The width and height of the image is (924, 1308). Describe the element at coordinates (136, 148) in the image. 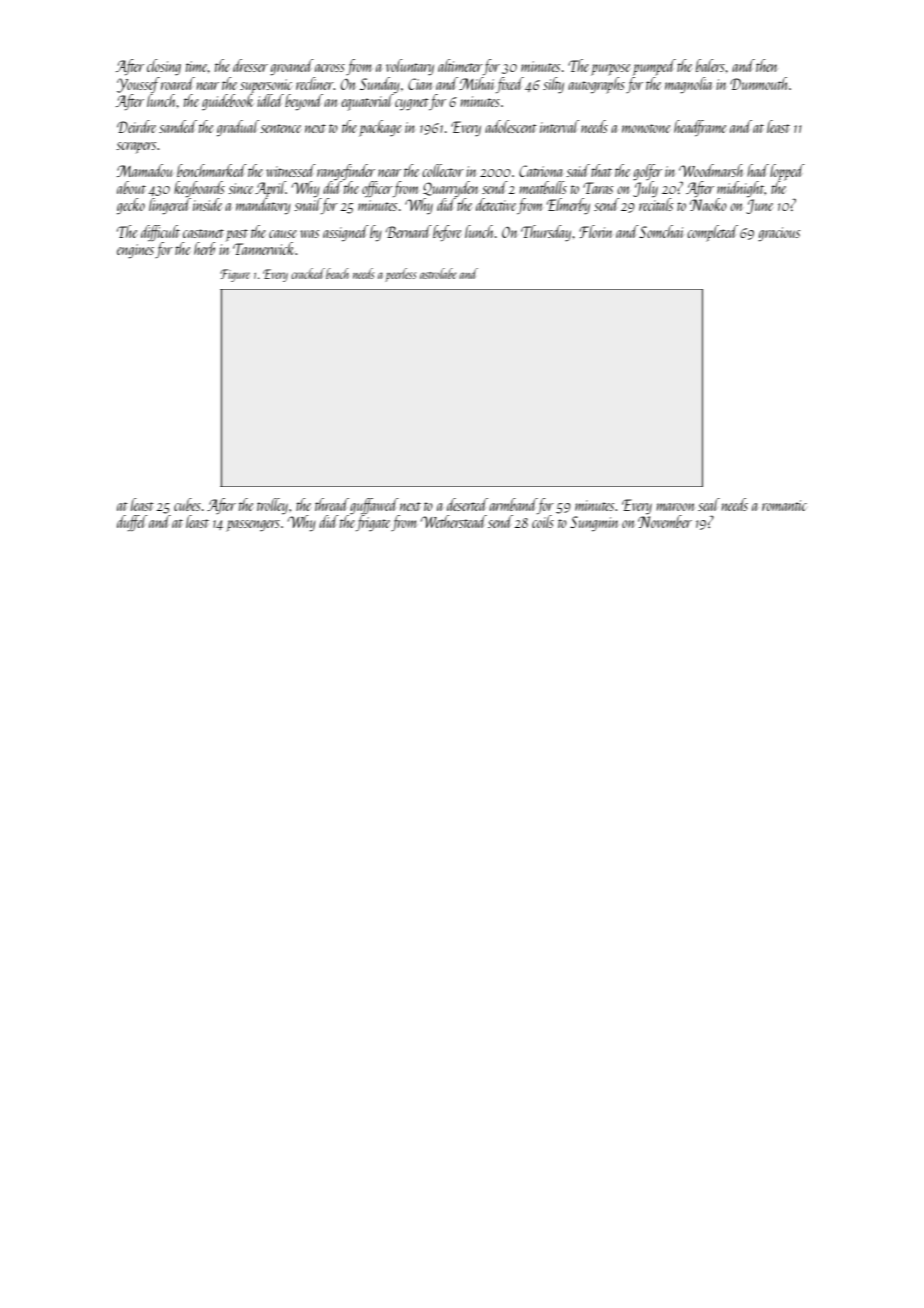

I see `scrapers` at that location.
